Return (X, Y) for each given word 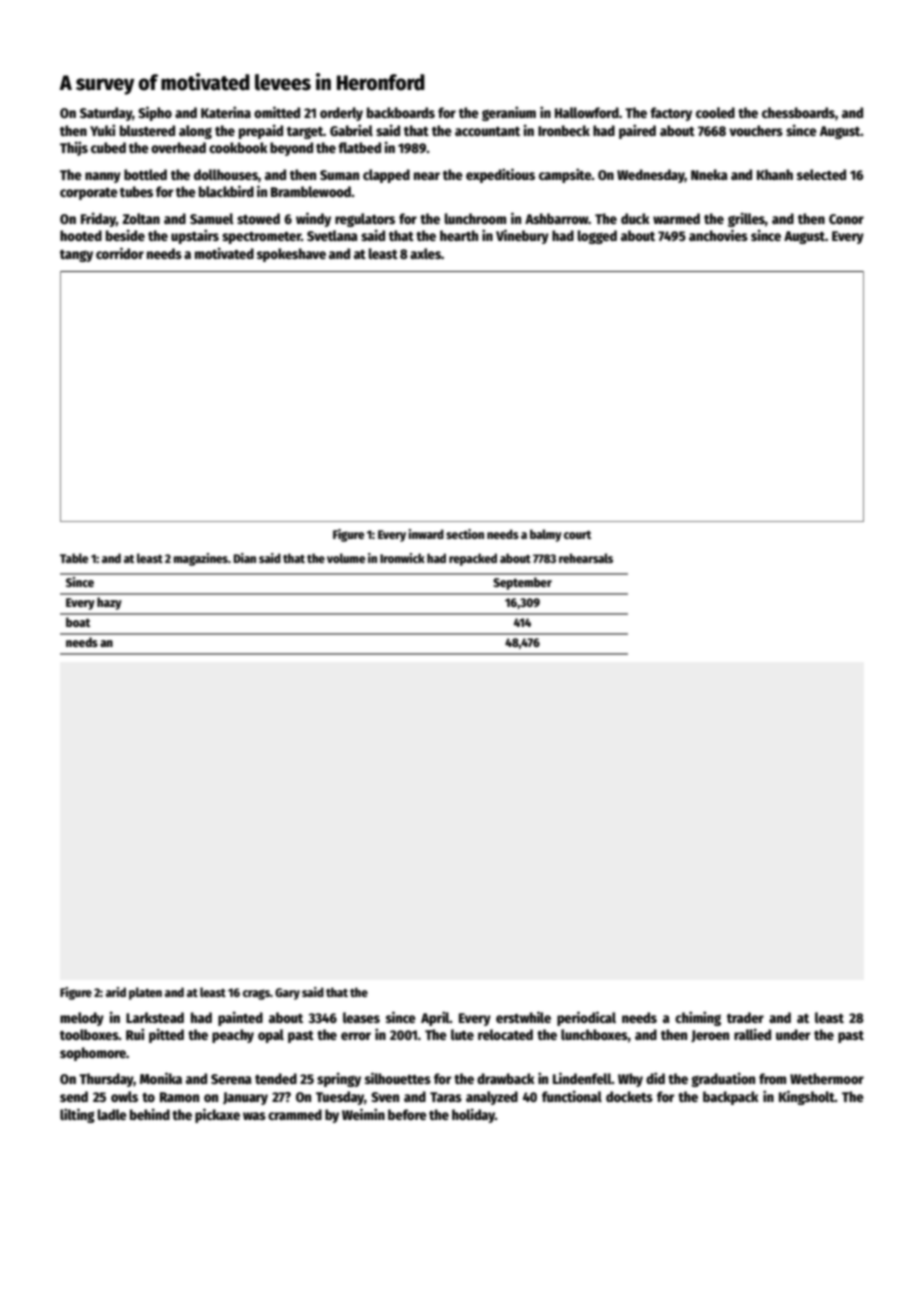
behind (150, 1114)
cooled (715, 112)
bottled (145, 174)
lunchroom (475, 218)
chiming (698, 1018)
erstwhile (523, 1017)
